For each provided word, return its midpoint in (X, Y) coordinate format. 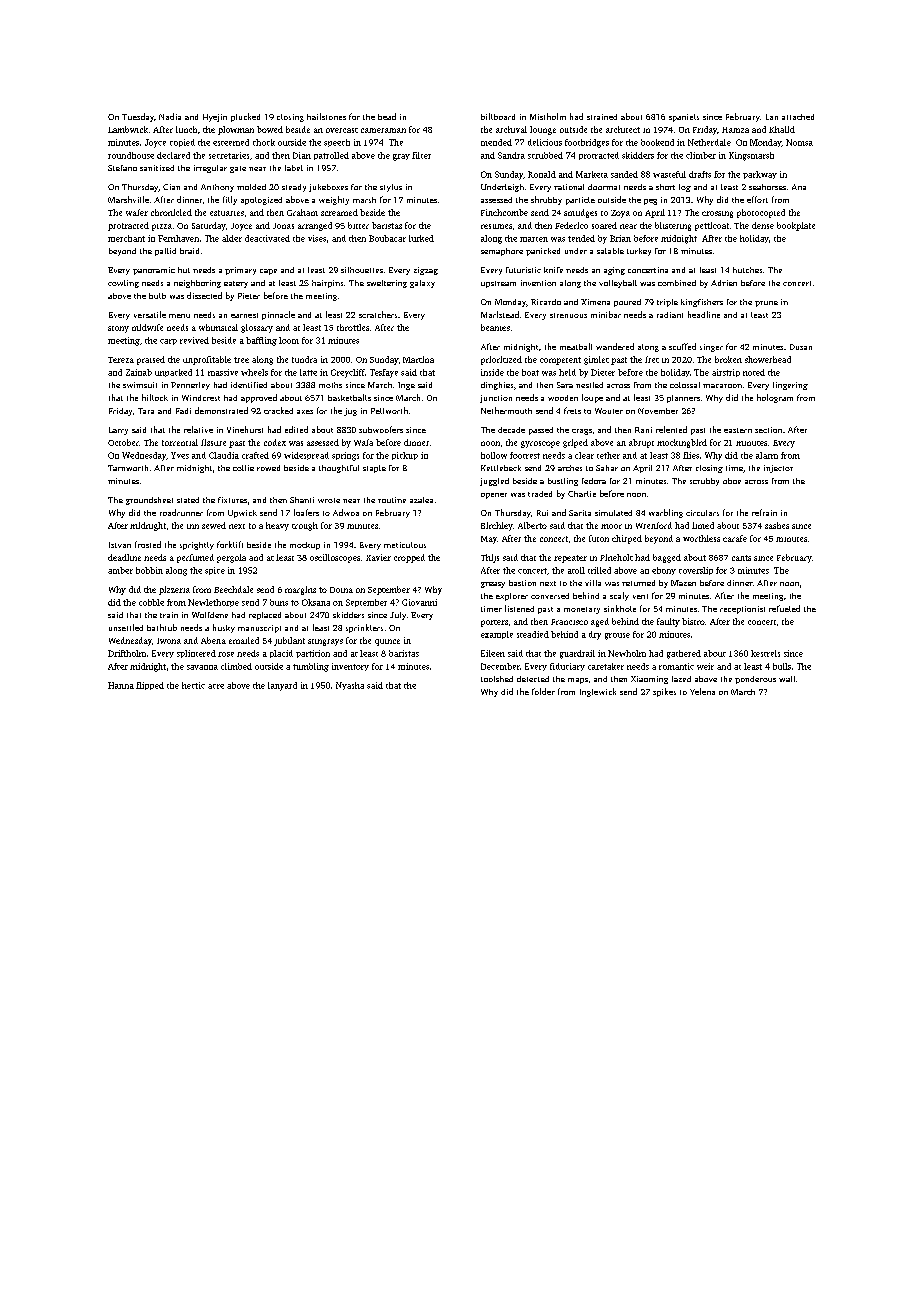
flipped (150, 686)
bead (387, 116)
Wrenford (654, 525)
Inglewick (598, 692)
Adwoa (346, 512)
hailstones (326, 116)
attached (798, 117)
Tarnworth (128, 468)
